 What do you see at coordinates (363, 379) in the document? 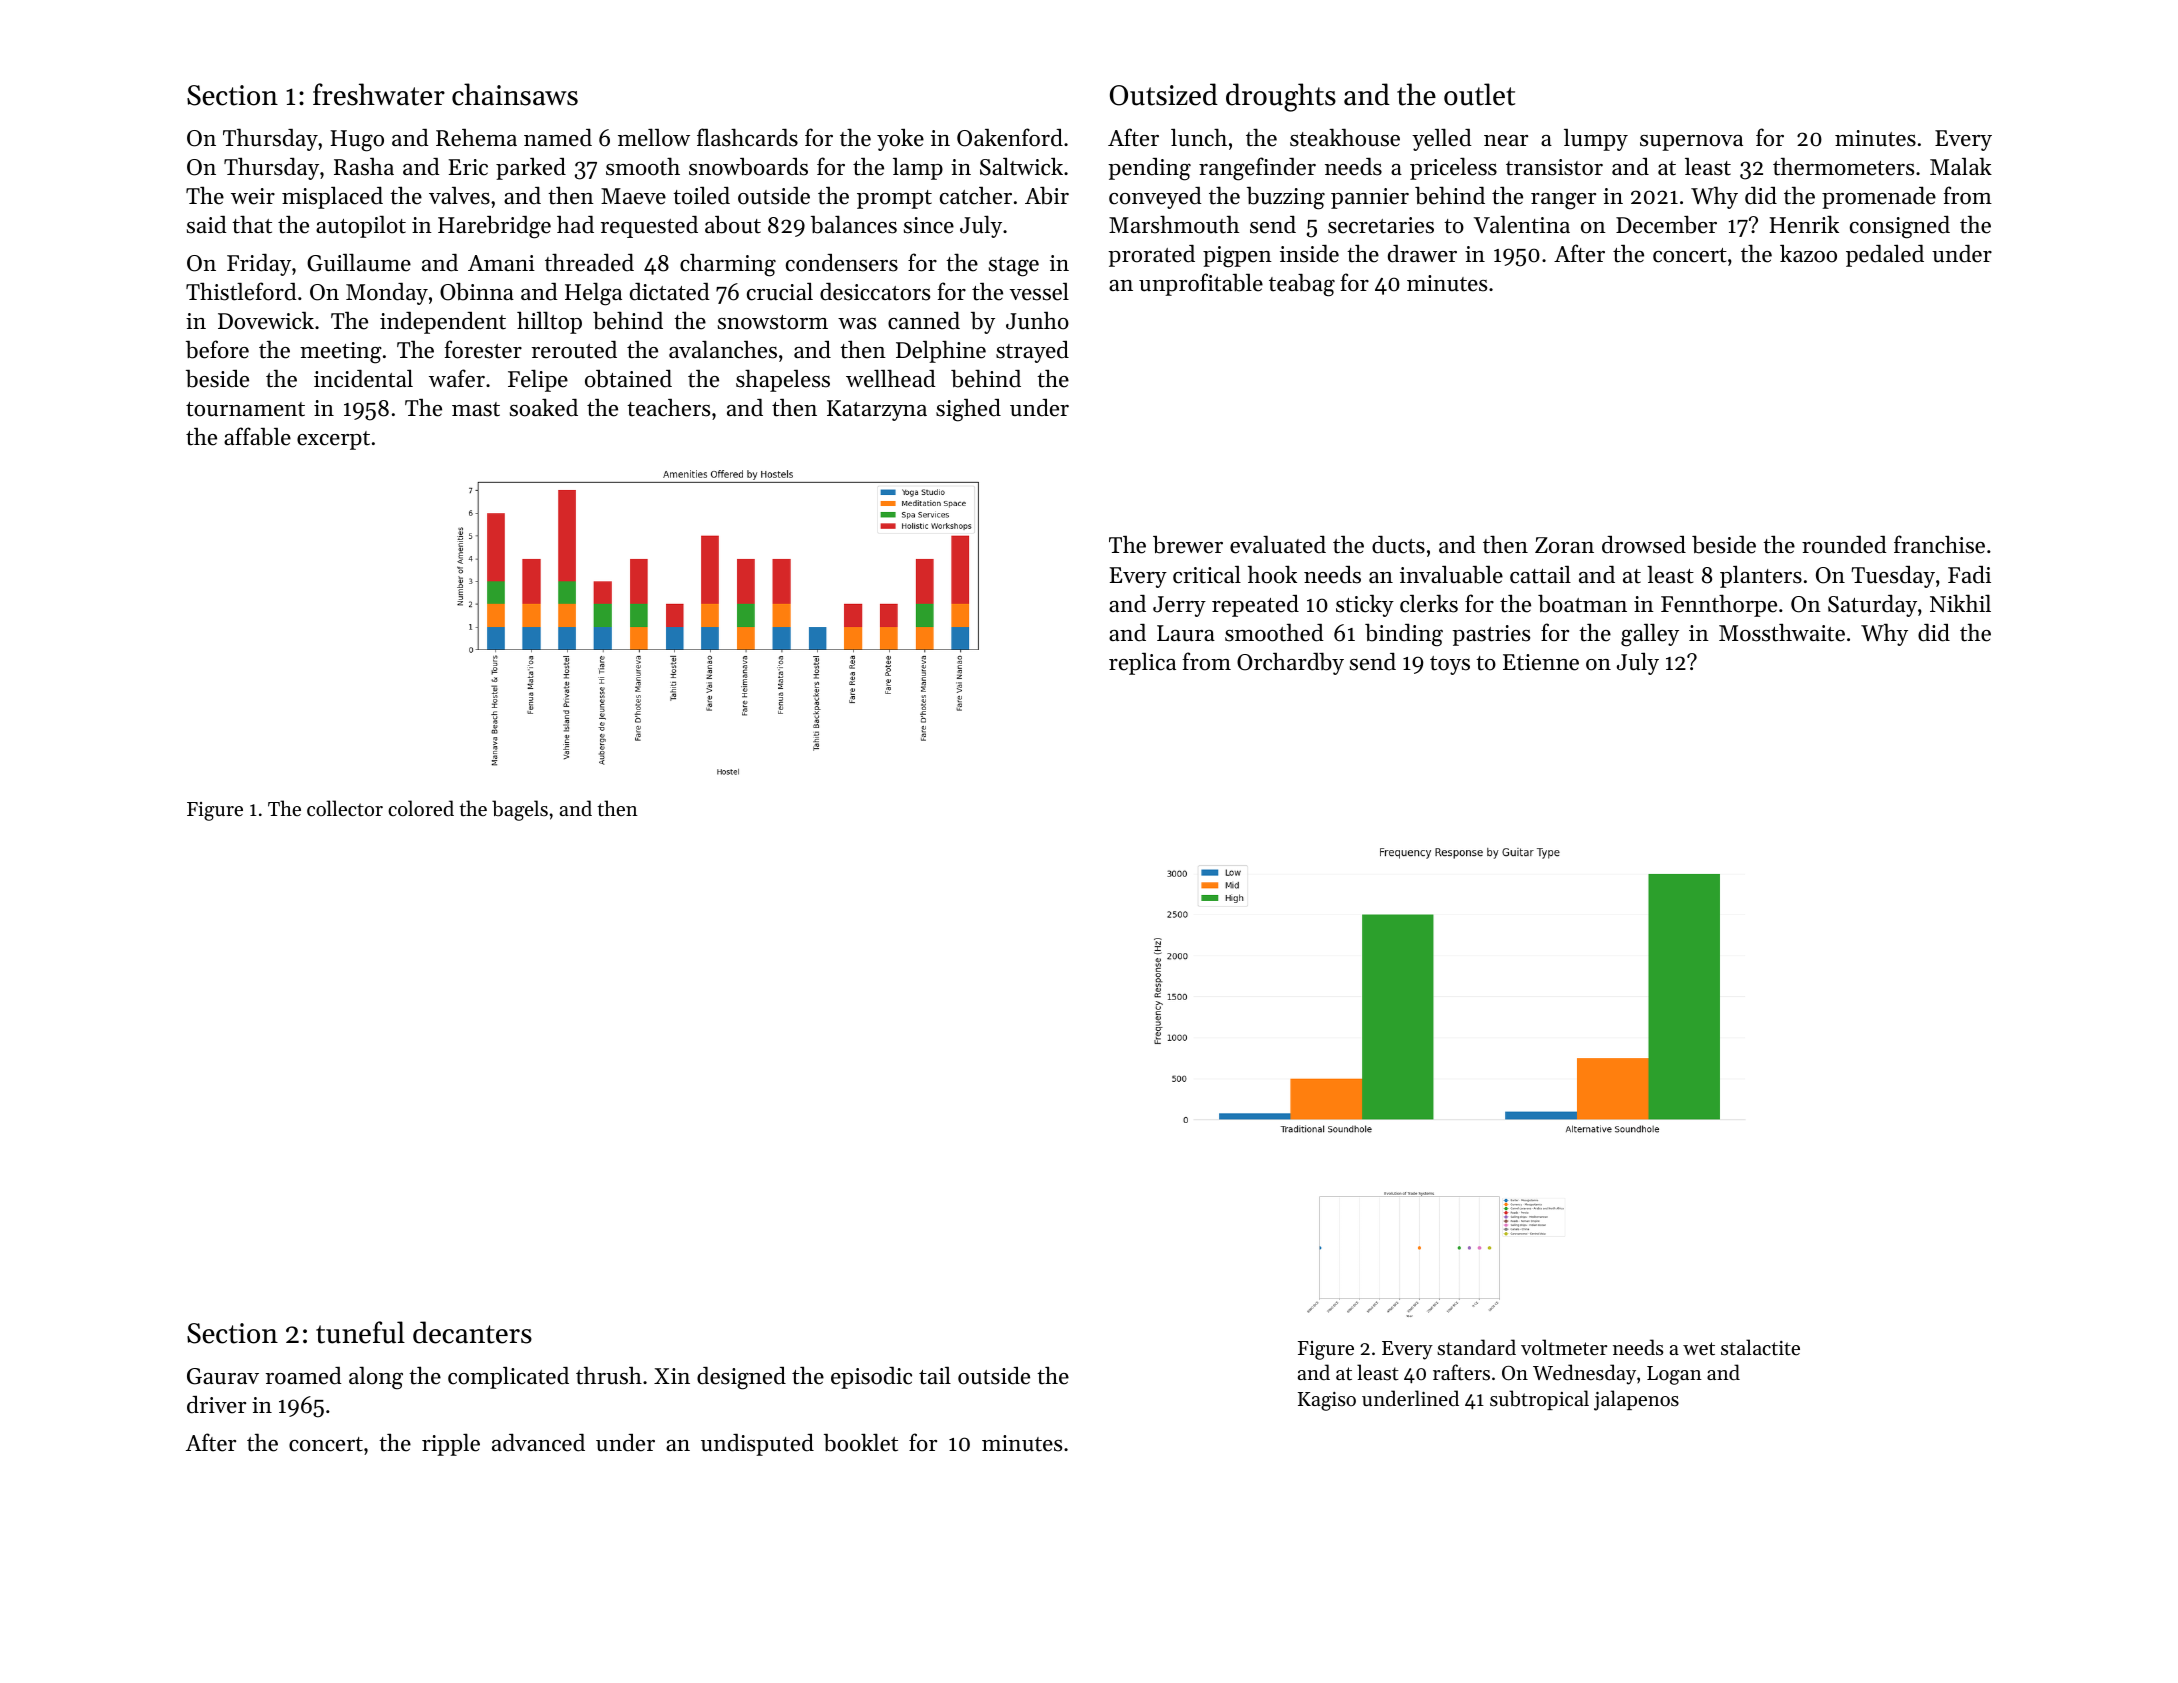
I see `incidental` at bounding box center [363, 379].
